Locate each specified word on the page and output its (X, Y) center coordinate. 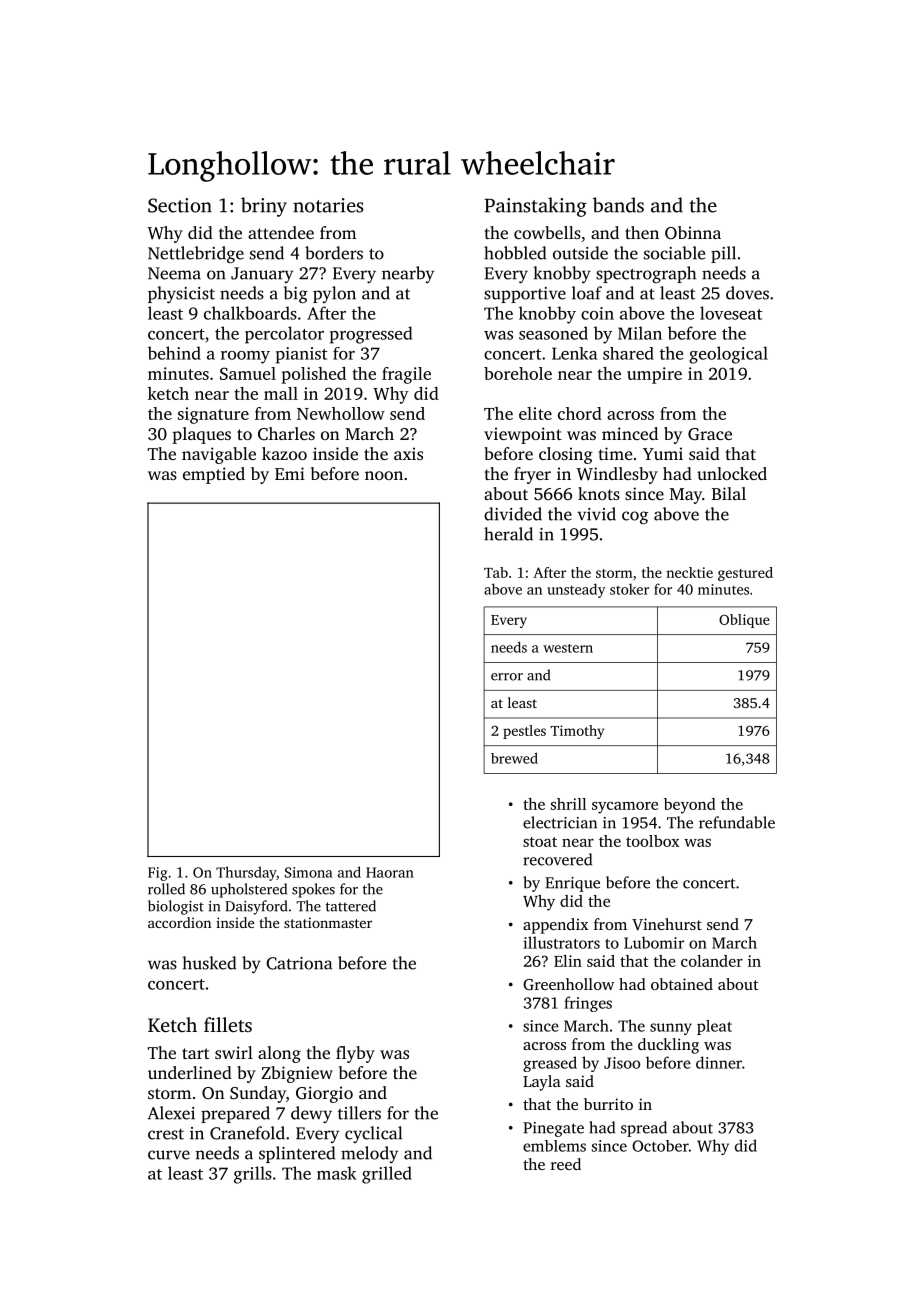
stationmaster (328, 922)
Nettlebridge (196, 254)
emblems (554, 1146)
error (507, 677)
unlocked (732, 473)
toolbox (652, 841)
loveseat (731, 313)
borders (334, 253)
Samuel (248, 373)
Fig (157, 874)
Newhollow (341, 413)
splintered (297, 1154)
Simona (309, 872)
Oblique (744, 621)
